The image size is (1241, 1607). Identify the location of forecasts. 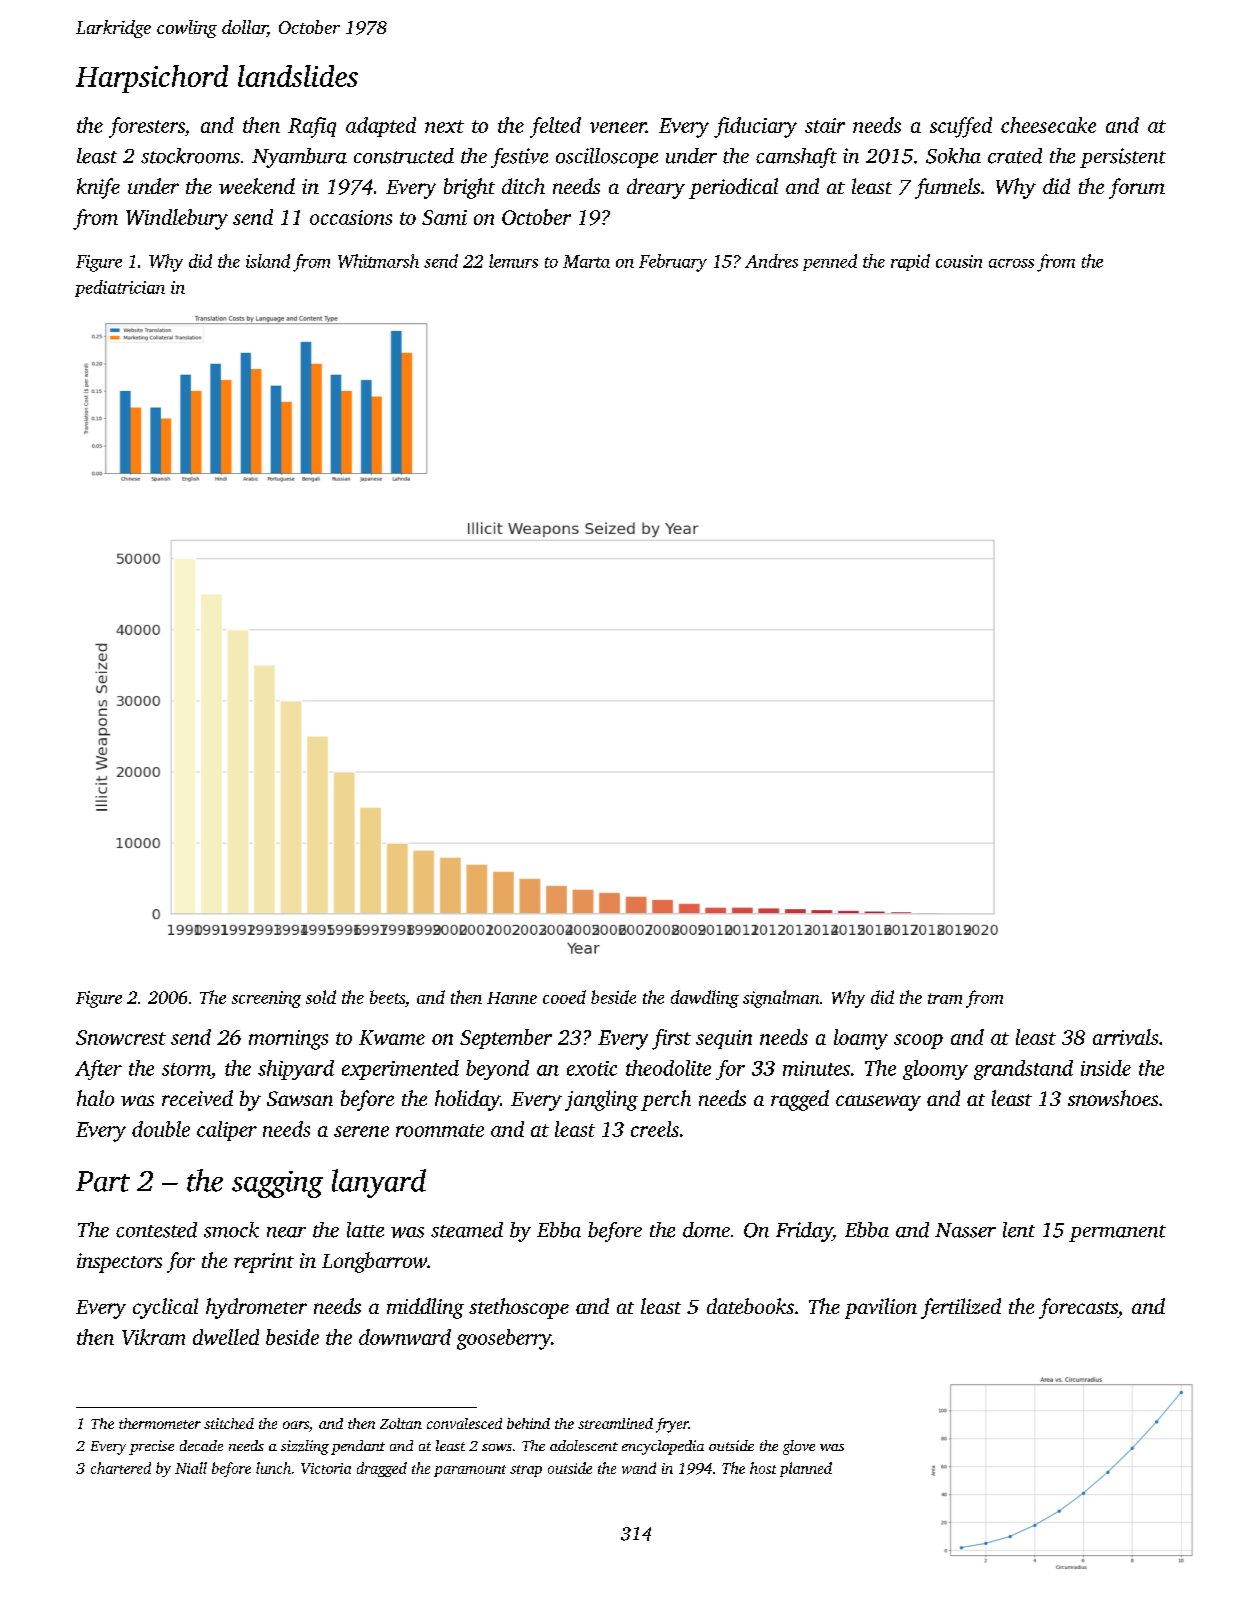
(1078, 1308).
